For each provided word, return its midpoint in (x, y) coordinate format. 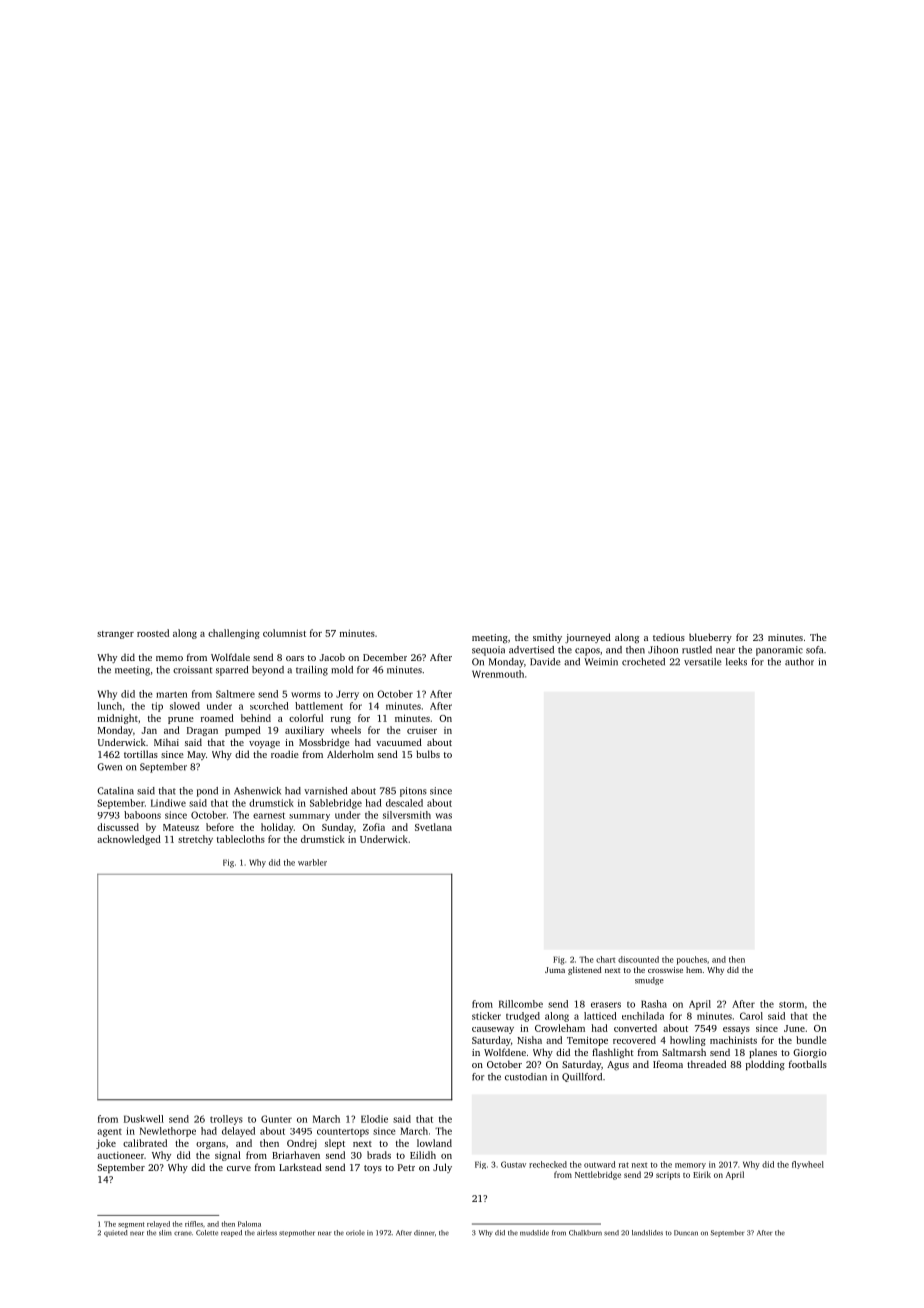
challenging (234, 634)
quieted (115, 1233)
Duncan (686, 1233)
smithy (547, 638)
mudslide (534, 1233)
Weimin (601, 662)
